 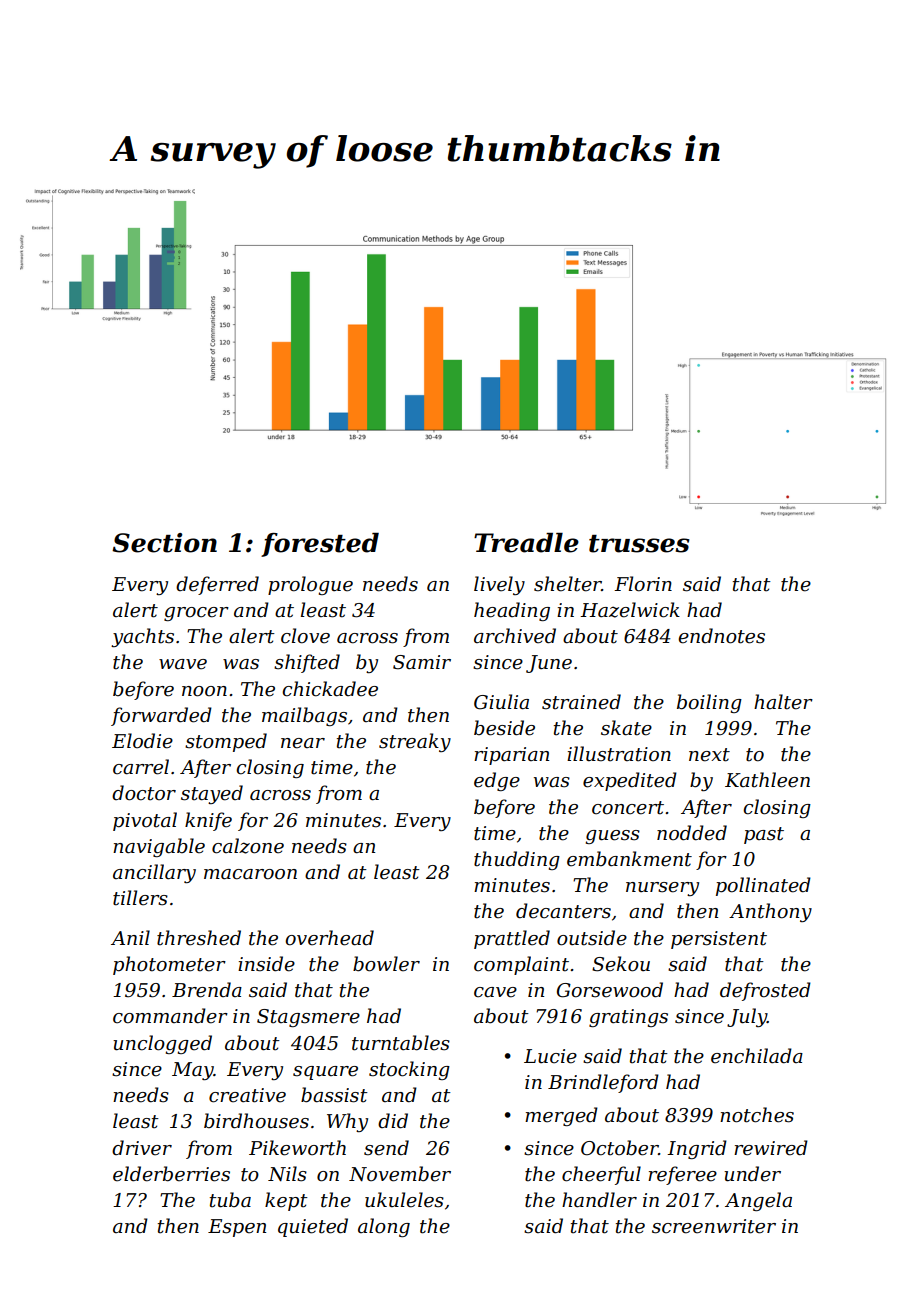 I want to click on turntables, so click(x=401, y=1043).
